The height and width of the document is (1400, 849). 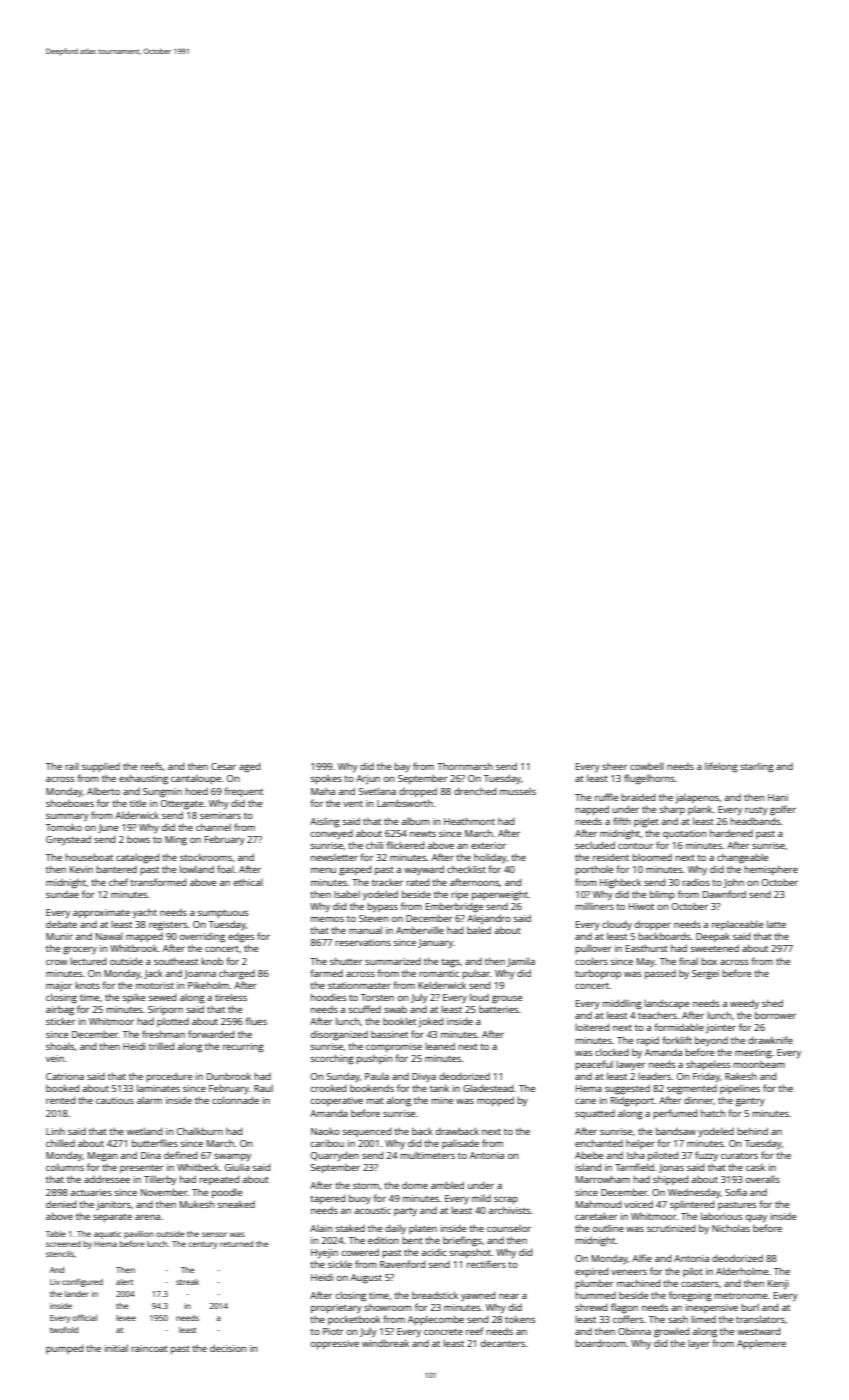 What do you see at coordinates (163, 1034) in the document?
I see `freshman` at bounding box center [163, 1034].
